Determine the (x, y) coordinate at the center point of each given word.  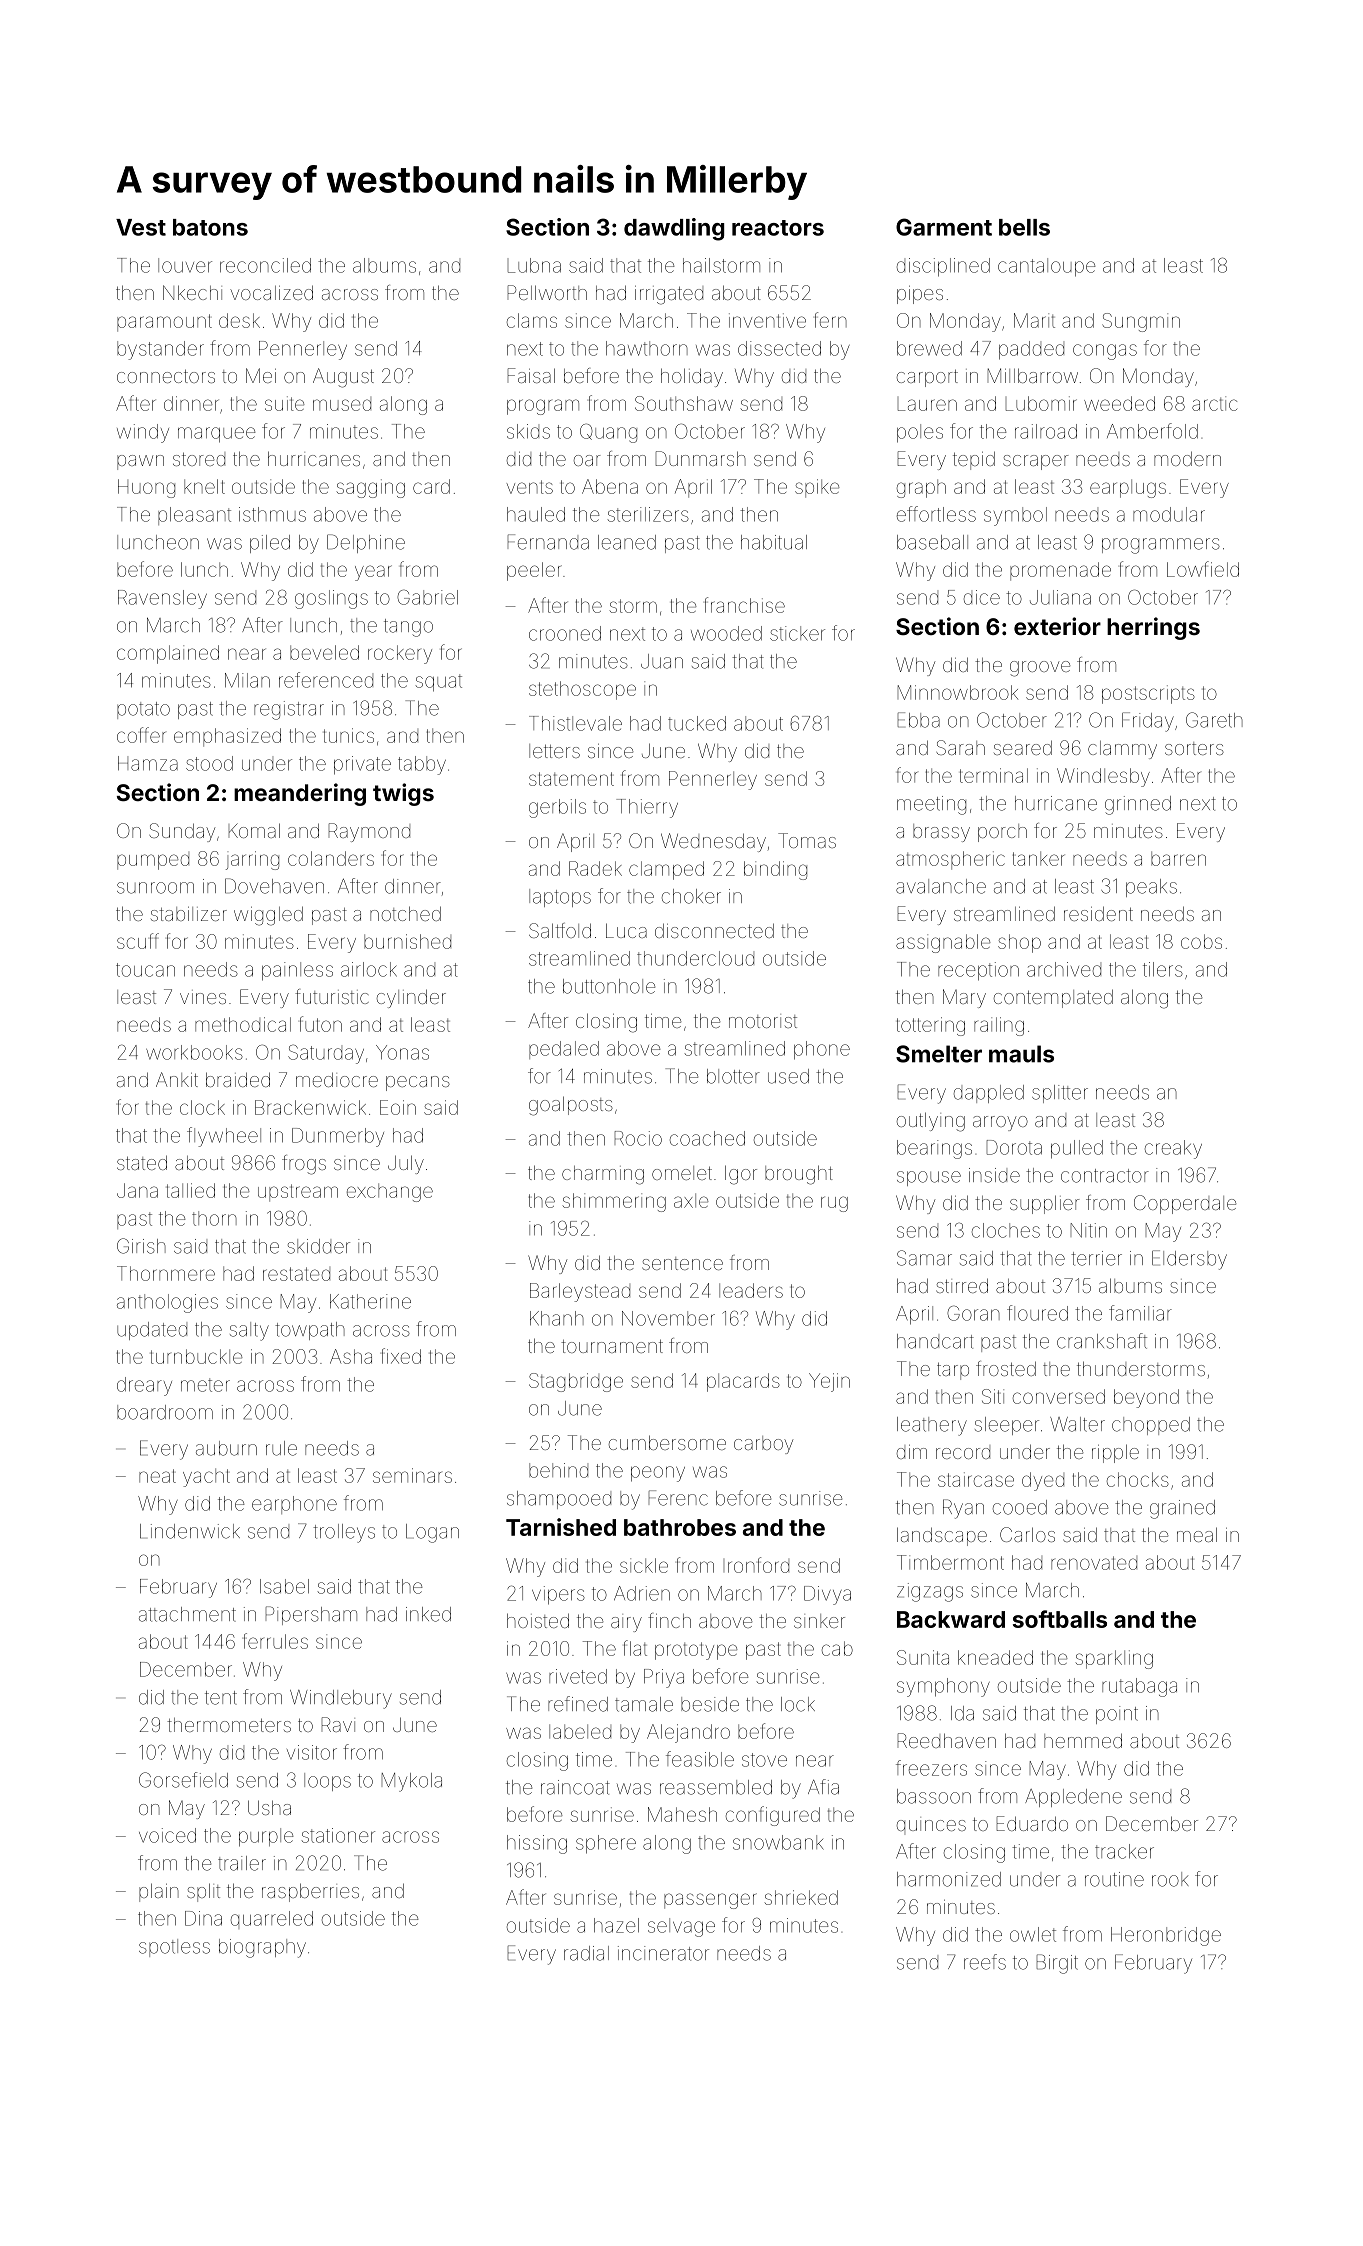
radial (586, 1953)
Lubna (534, 265)
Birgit (1057, 1964)
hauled (536, 514)
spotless (174, 1948)
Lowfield (1203, 569)
